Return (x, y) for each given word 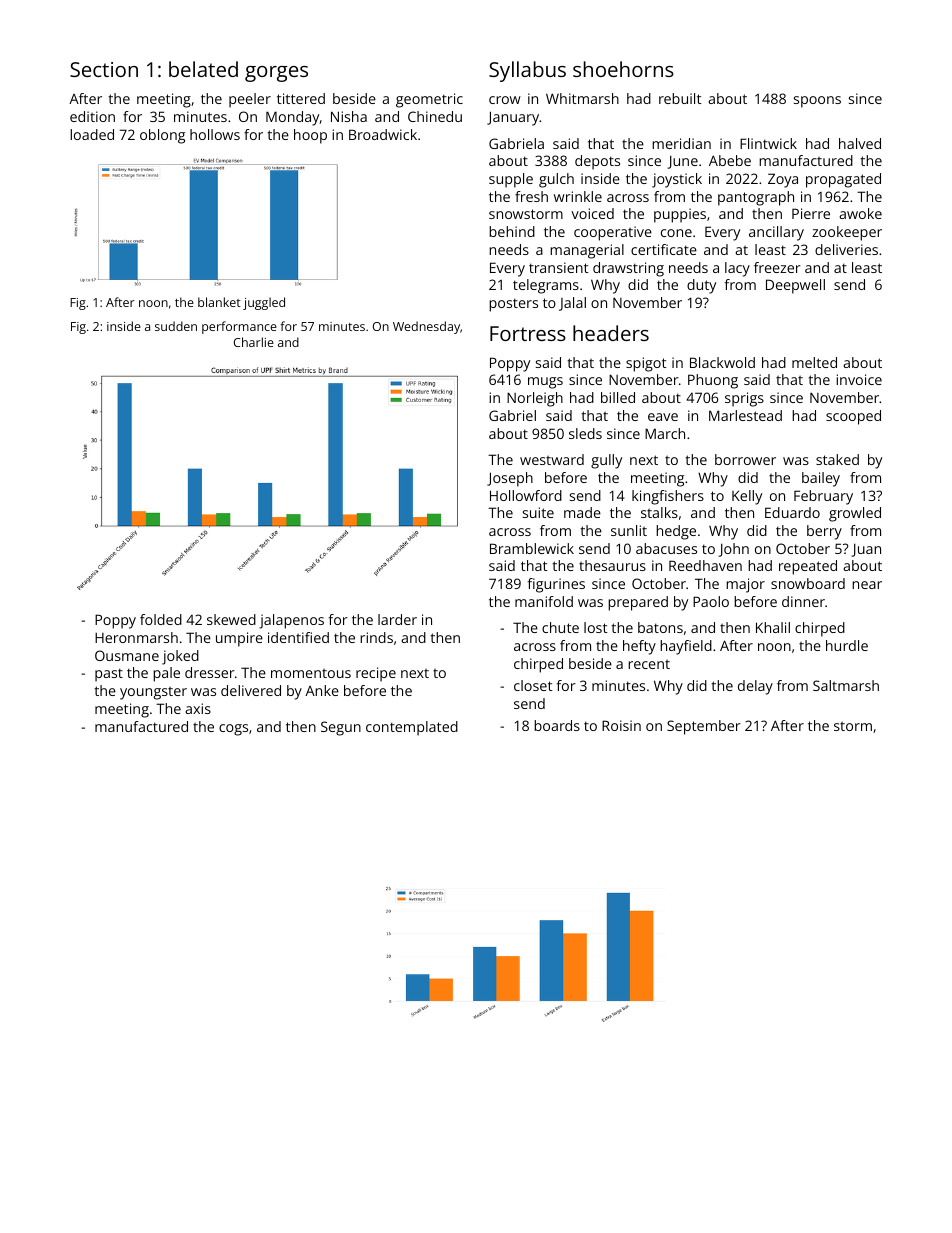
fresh (531, 196)
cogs (233, 730)
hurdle (847, 645)
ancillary (776, 233)
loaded (92, 134)
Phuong (713, 381)
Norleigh (535, 399)
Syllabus (527, 71)
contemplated (412, 728)
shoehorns (623, 69)
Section (104, 69)
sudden (176, 326)
